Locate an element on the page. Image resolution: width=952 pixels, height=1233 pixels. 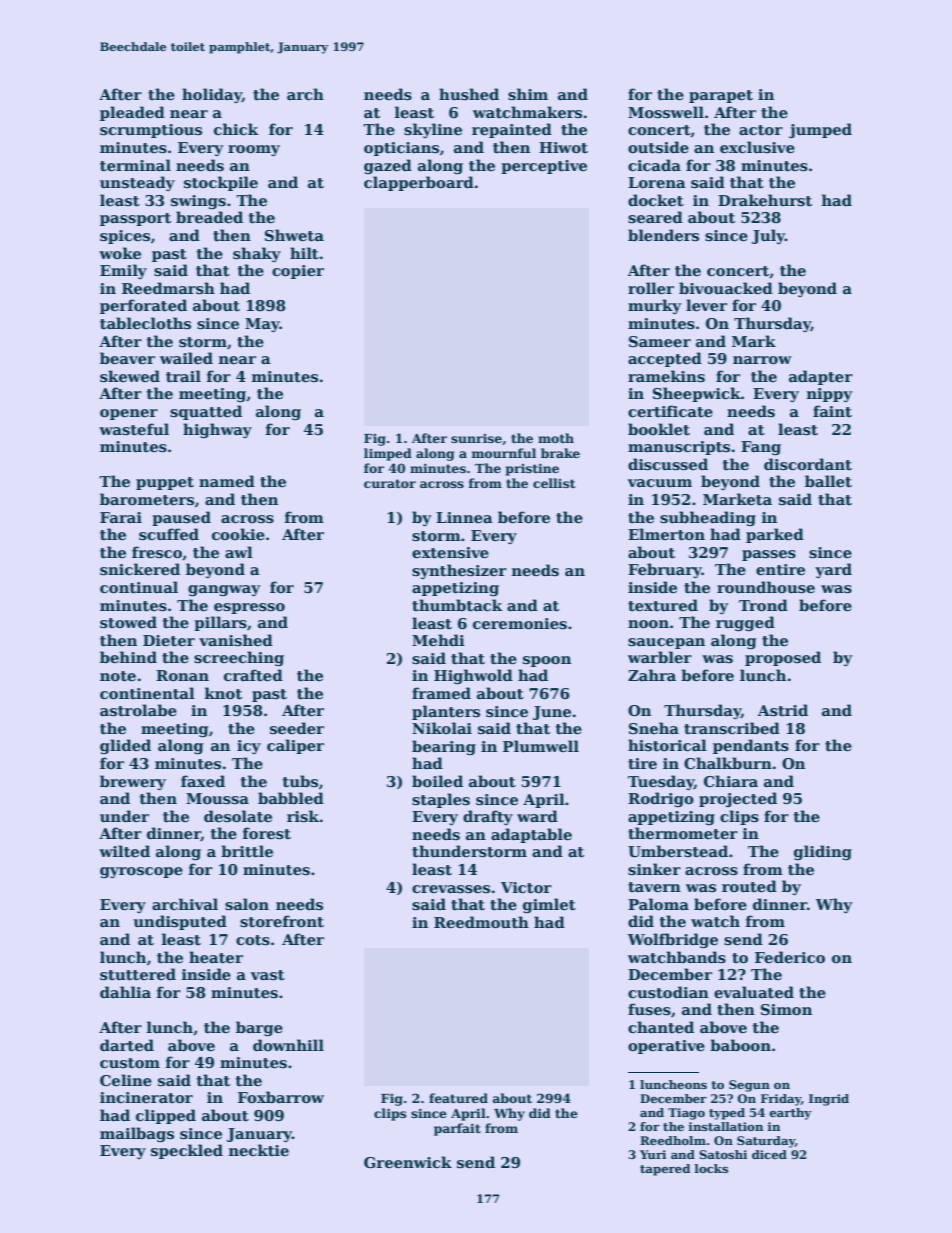
July is located at coordinates (768, 236).
